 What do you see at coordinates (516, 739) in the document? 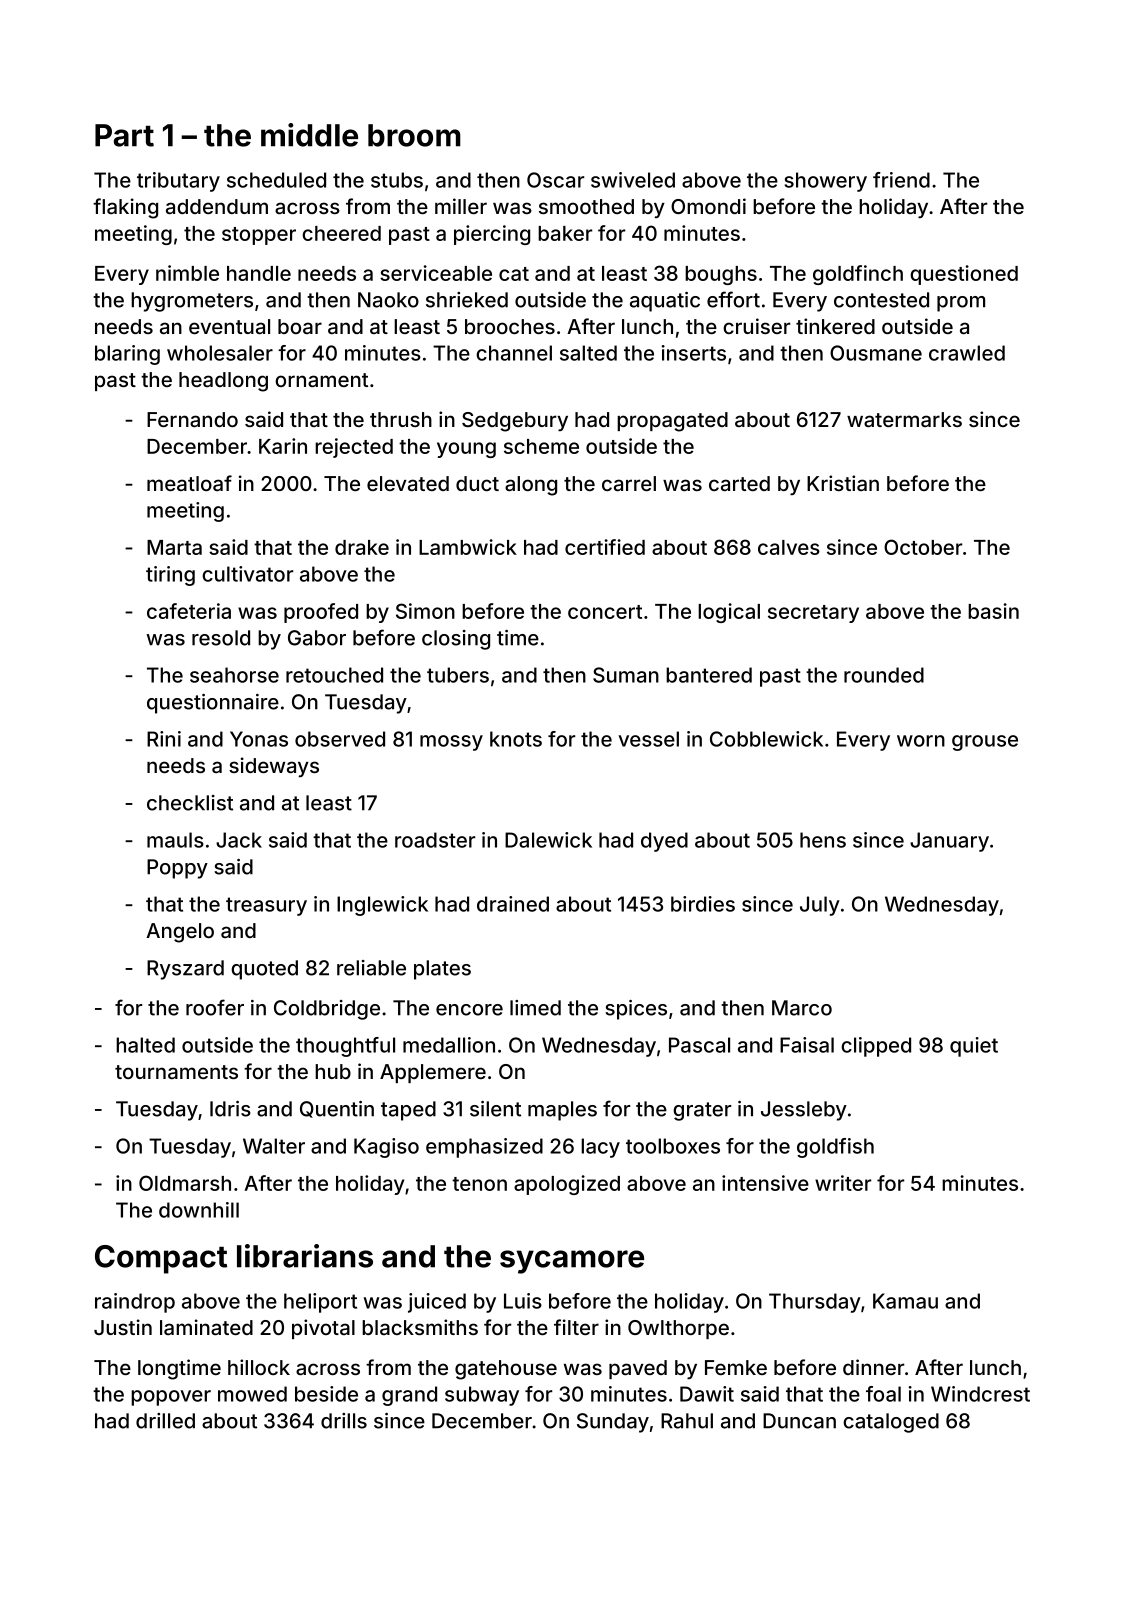
I see `knots` at bounding box center [516, 739].
